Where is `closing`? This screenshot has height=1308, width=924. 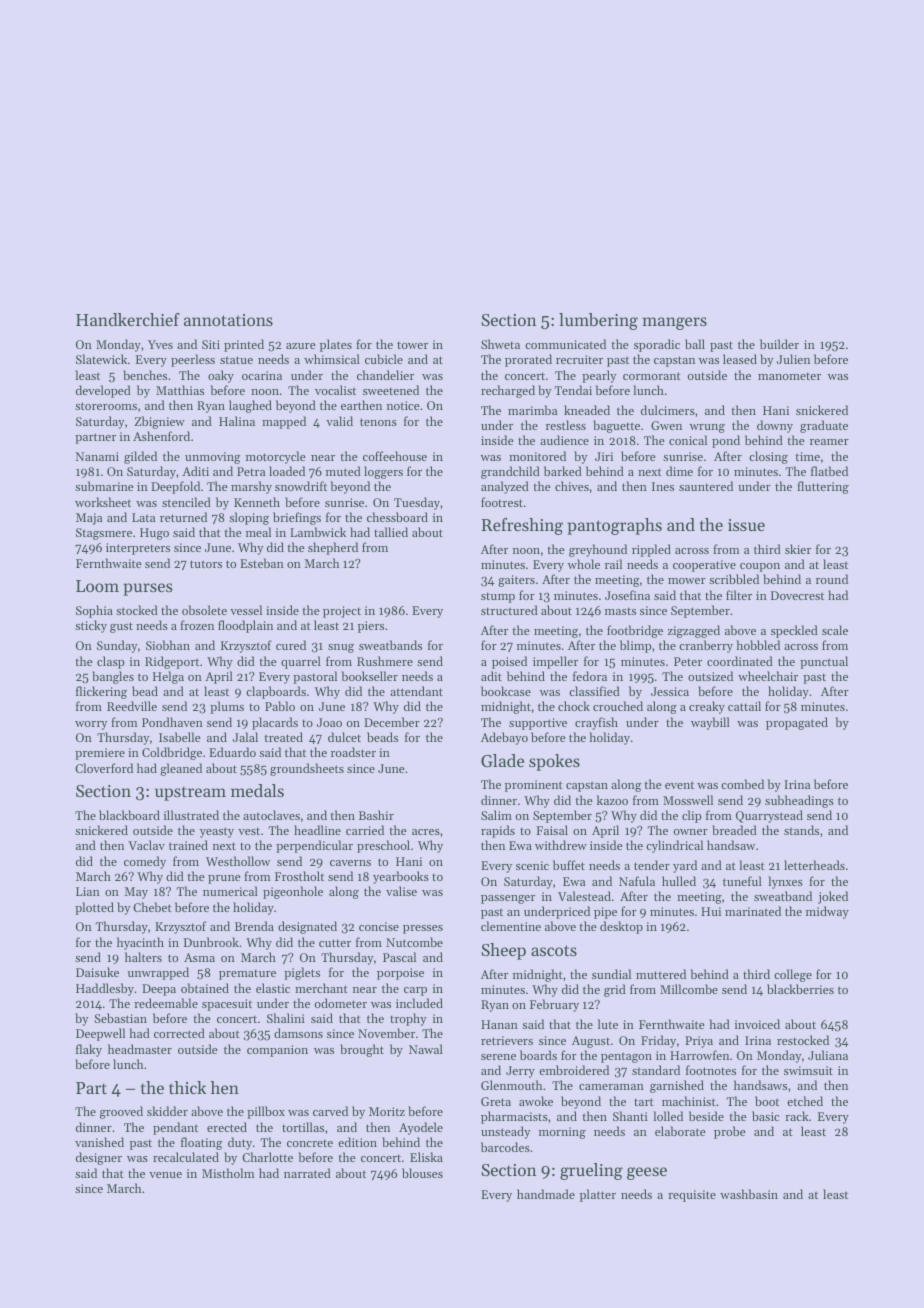 closing is located at coordinates (768, 457).
